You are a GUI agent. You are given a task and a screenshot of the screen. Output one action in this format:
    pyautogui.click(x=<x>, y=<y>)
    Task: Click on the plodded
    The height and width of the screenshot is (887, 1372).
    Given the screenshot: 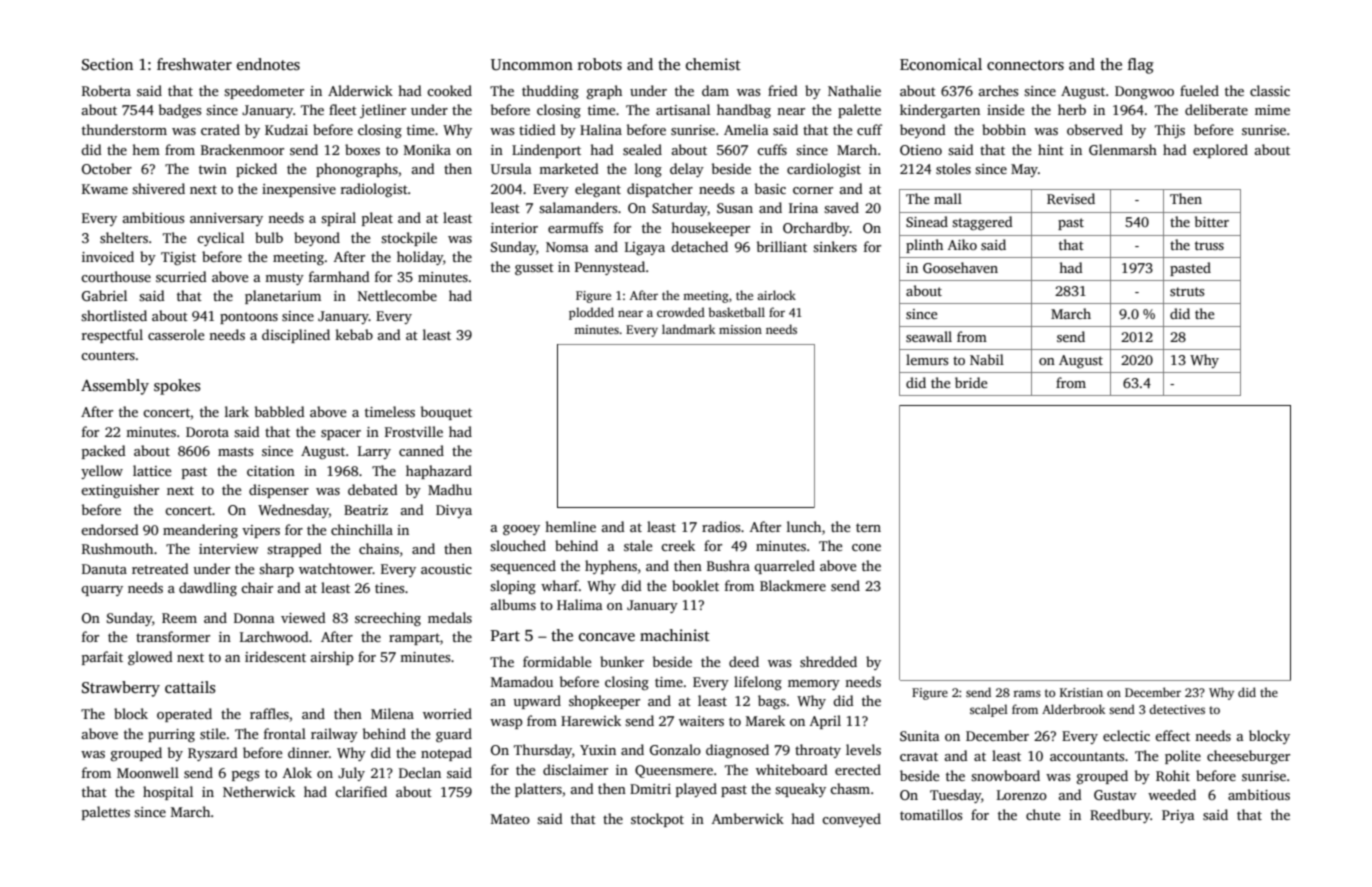 What is the action you would take?
    pyautogui.click(x=591, y=313)
